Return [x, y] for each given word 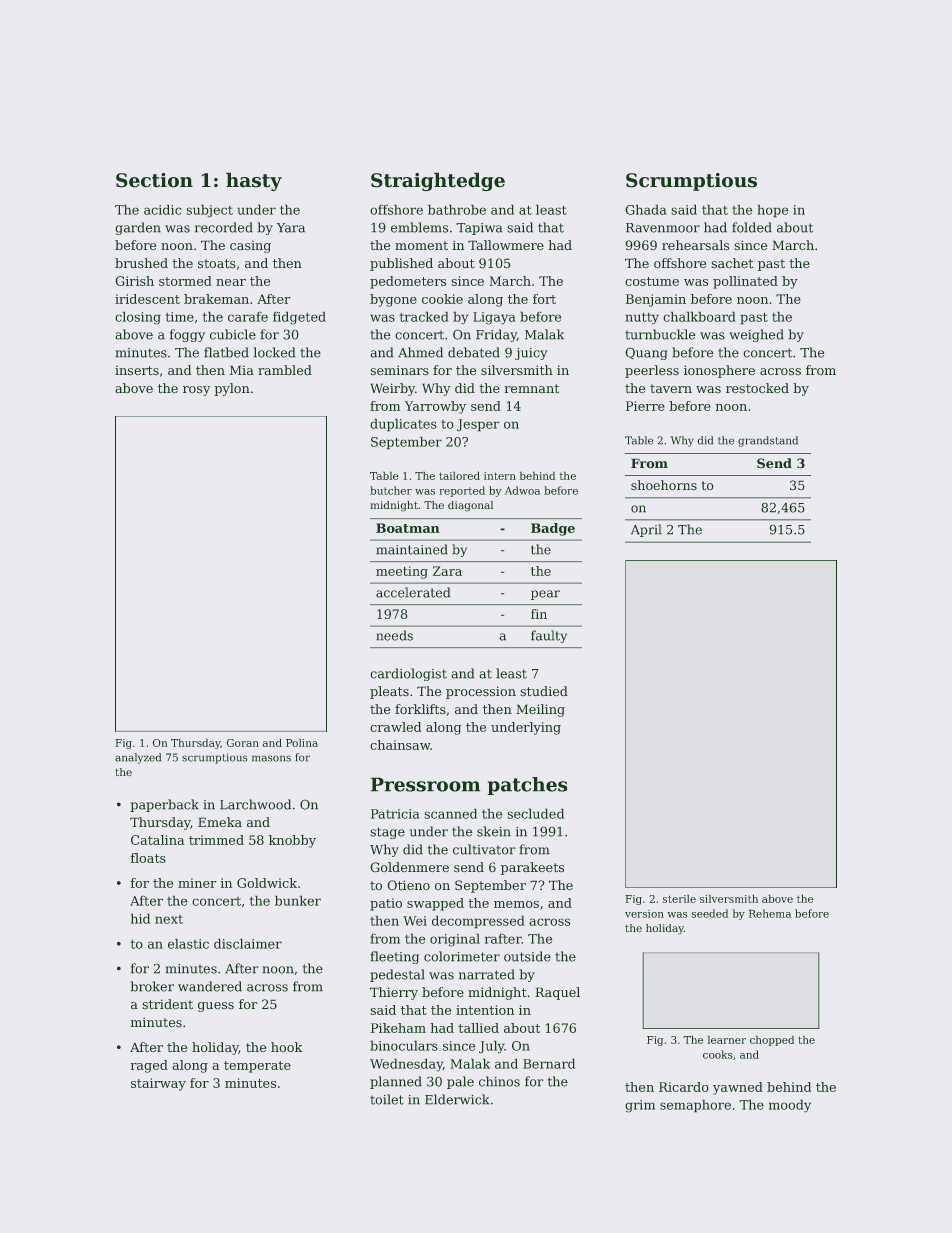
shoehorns [664, 485]
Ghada [646, 209]
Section [154, 180]
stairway [158, 1084]
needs [394, 635]
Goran [243, 743]
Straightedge [438, 181]
